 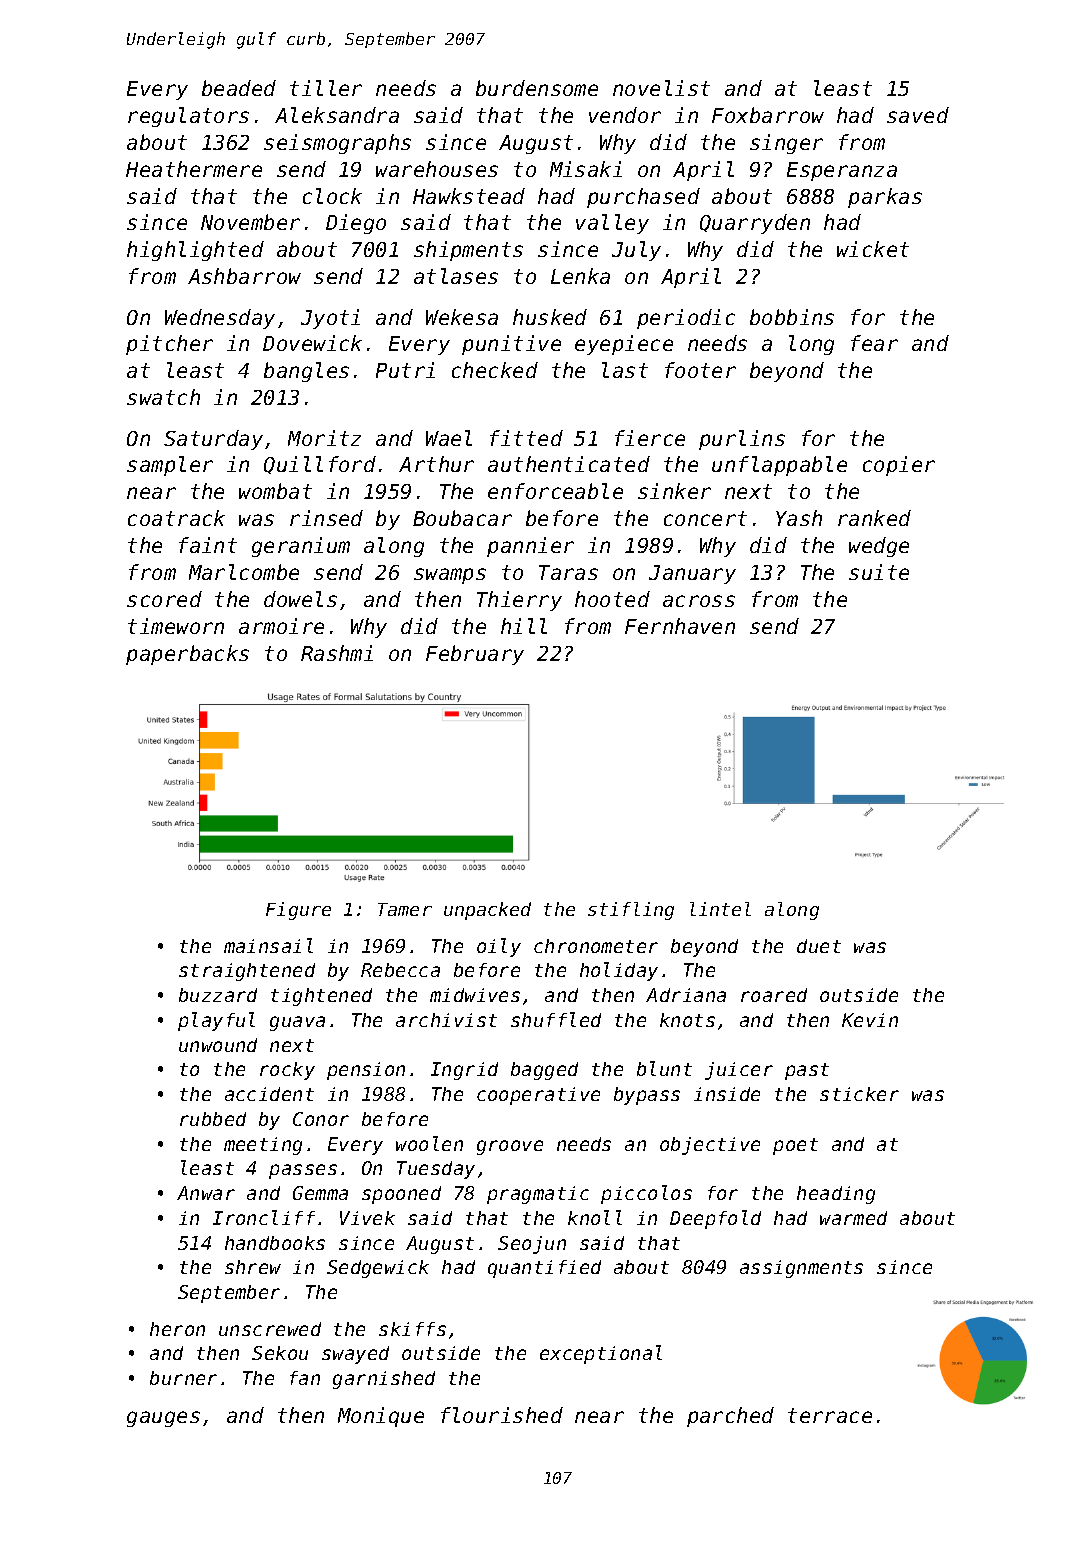 What do you see at coordinates (264, 1217) in the page?
I see `Ironcliff` at bounding box center [264, 1217].
